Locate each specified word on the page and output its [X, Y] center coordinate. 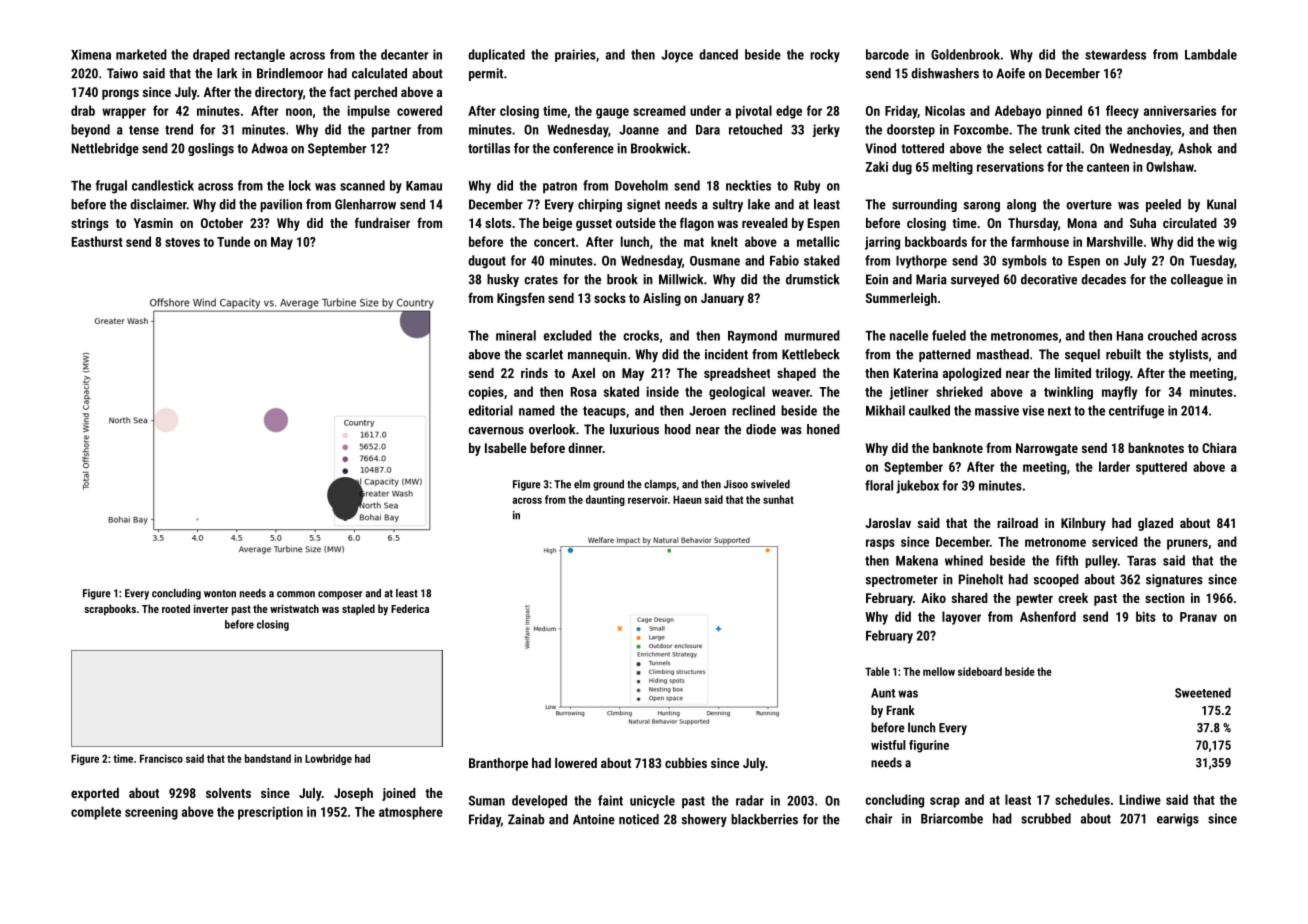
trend [179, 129]
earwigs [1178, 820]
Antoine [594, 819]
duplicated [496, 55]
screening [151, 813]
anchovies [1154, 129]
